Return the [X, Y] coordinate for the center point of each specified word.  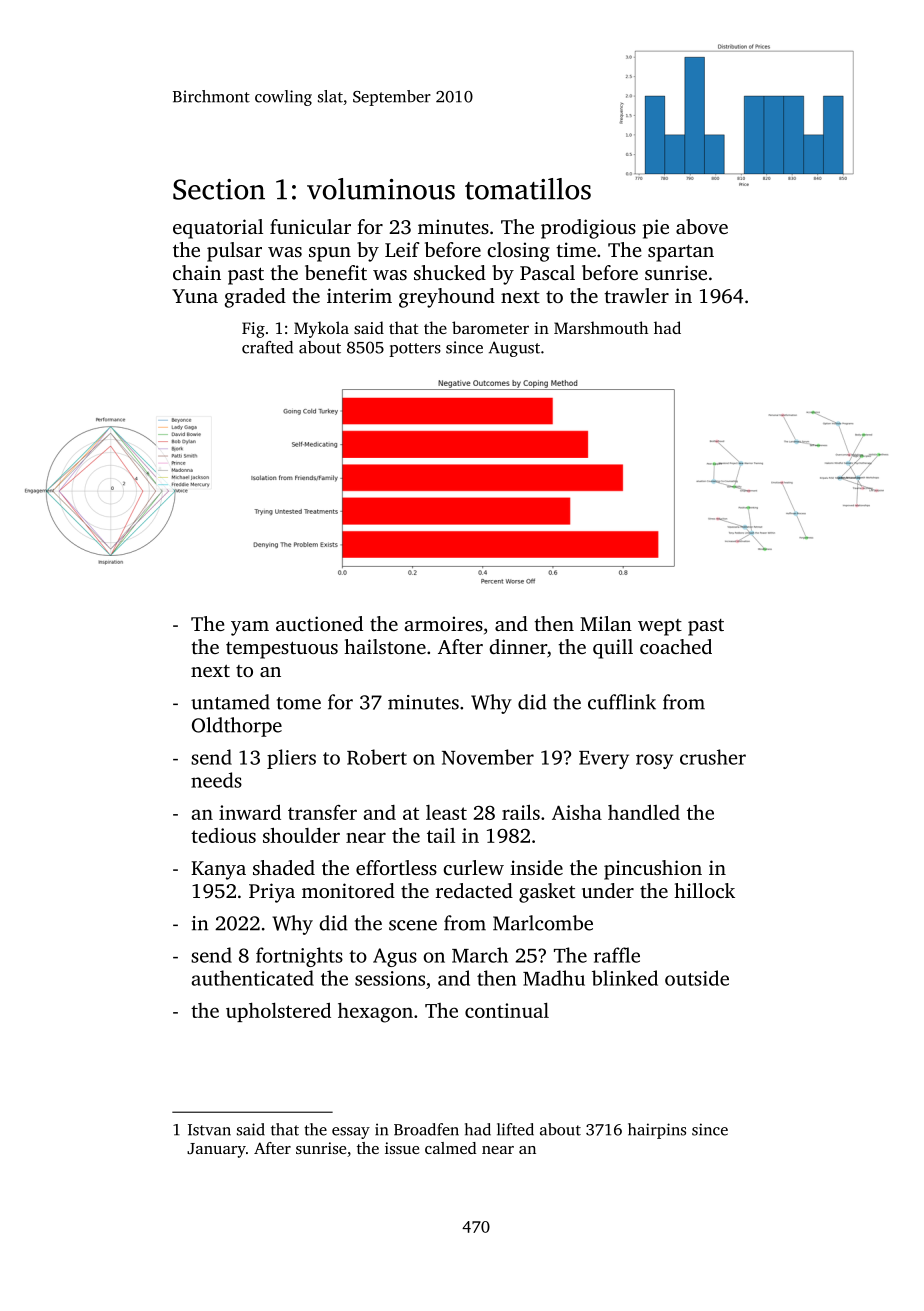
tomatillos [528, 189]
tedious [223, 835]
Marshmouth [601, 327]
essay [351, 1133]
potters [415, 350]
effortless [396, 867]
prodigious [588, 229]
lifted [515, 1129]
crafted [267, 347]
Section [219, 189]
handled [644, 812]
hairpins [657, 1131]
